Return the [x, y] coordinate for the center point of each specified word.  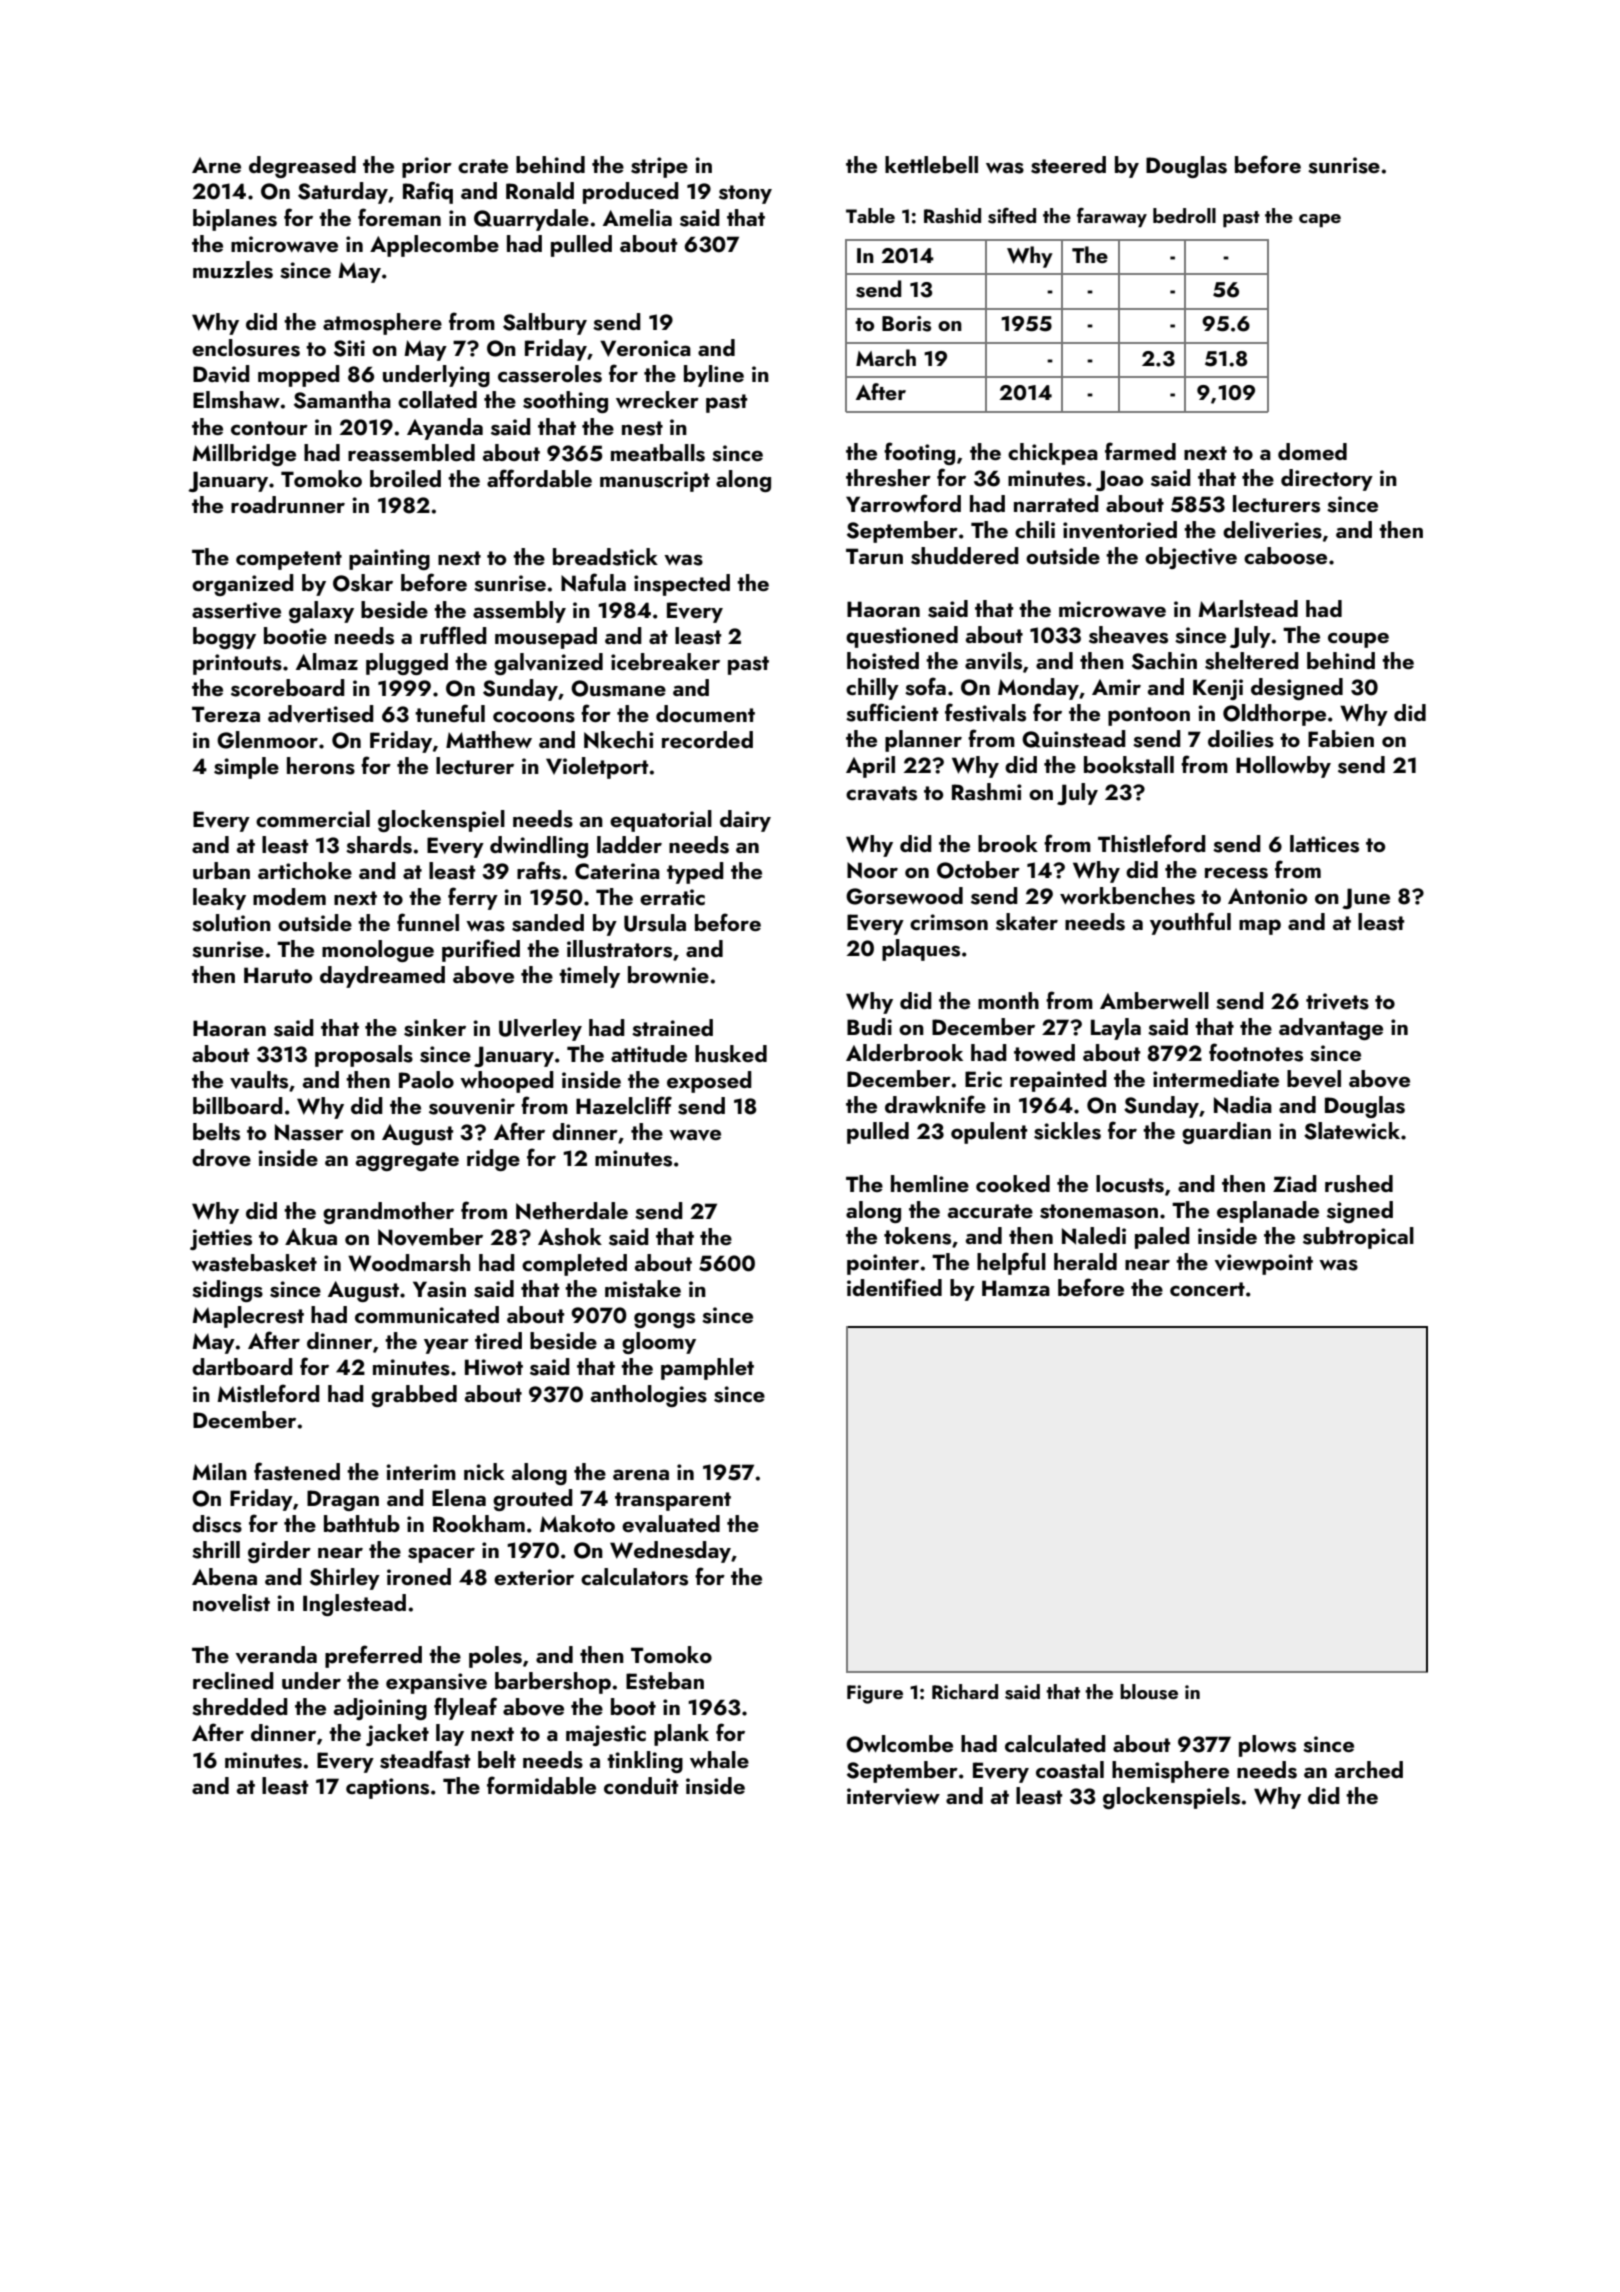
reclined [233, 1680]
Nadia [1243, 1105]
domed [1312, 451]
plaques [921, 950]
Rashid [952, 216]
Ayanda [445, 429]
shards [379, 845]
